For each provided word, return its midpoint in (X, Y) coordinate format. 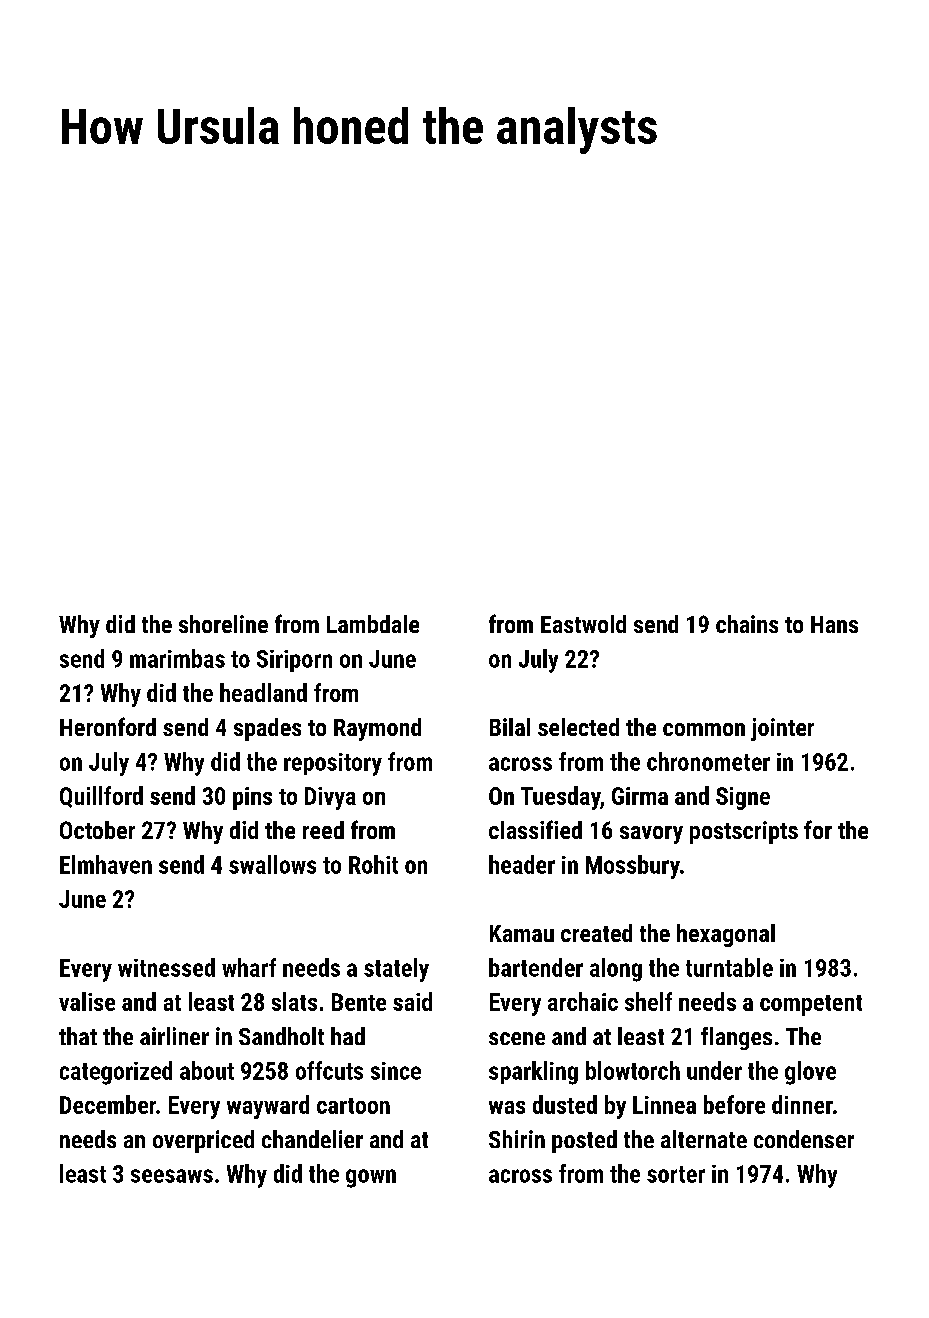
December (108, 1104)
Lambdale (373, 624)
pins (252, 798)
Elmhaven (106, 864)
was (507, 1107)
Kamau (522, 933)
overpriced (203, 1141)
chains (747, 624)
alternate (704, 1139)
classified (535, 829)
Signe (743, 798)
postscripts (744, 832)
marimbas (177, 658)
